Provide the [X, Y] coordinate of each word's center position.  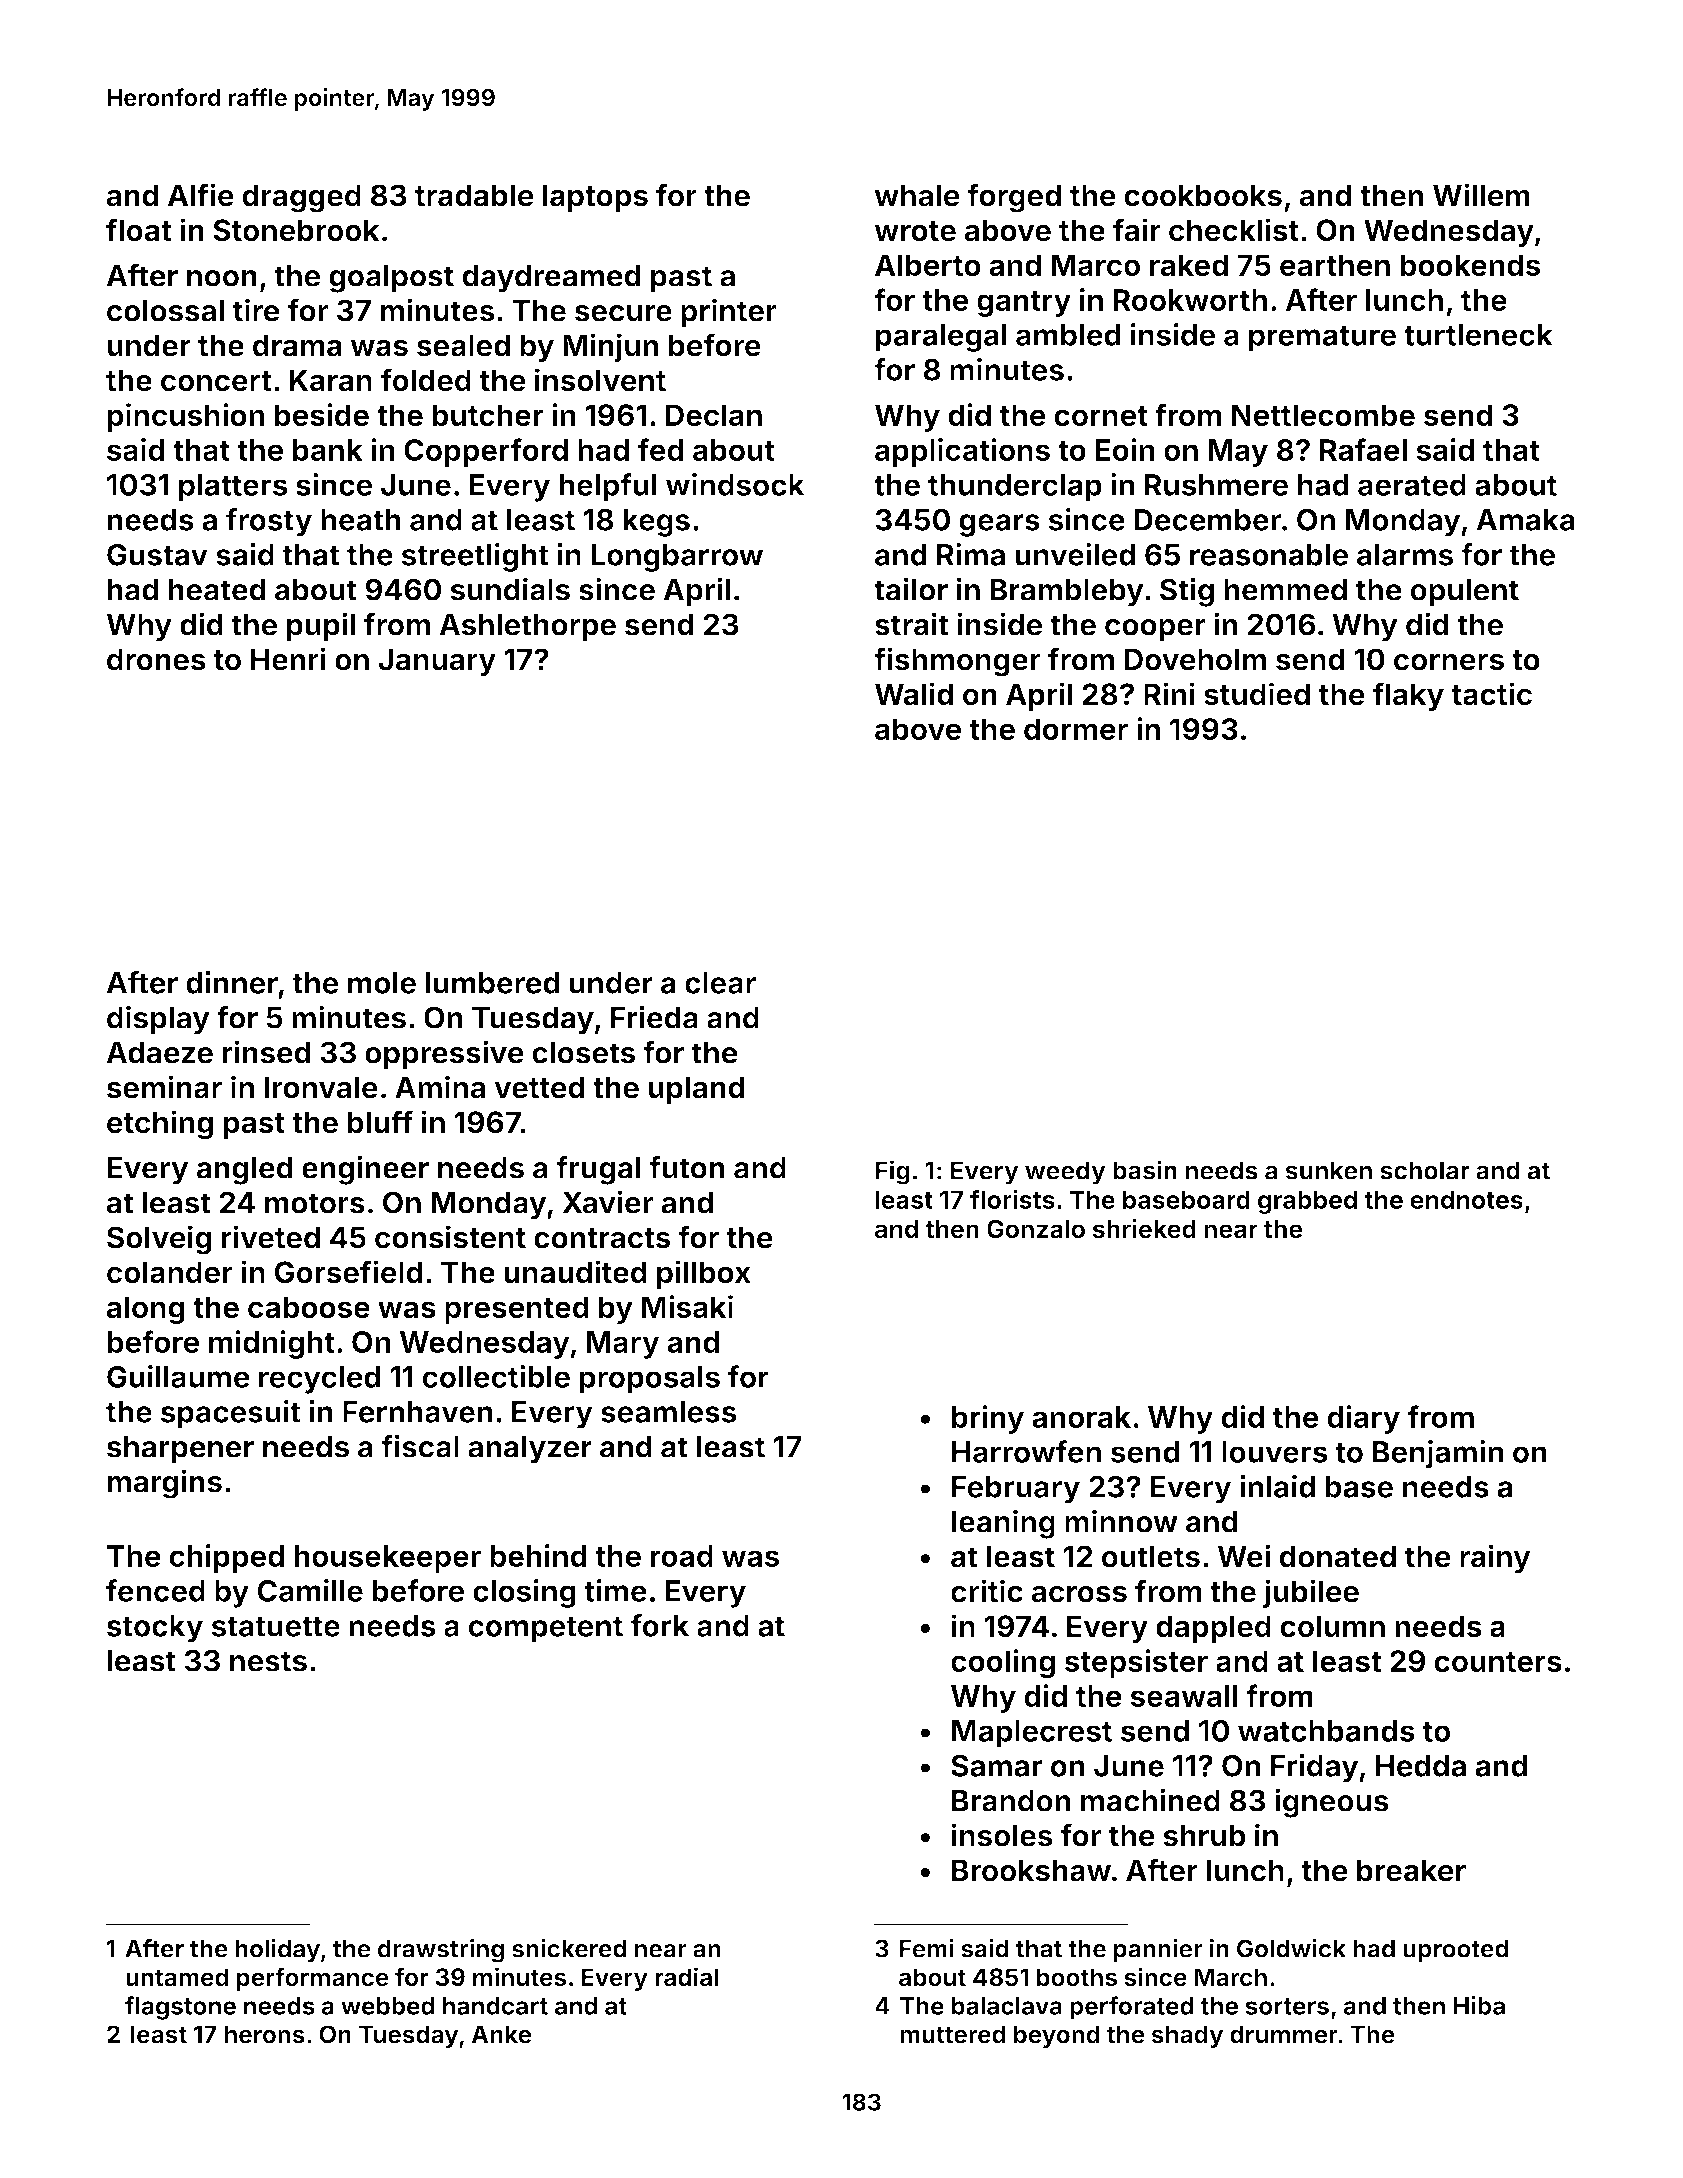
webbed [387, 2006]
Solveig [159, 1240]
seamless [668, 1412]
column [1332, 1626]
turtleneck [1478, 335]
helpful [608, 487]
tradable [474, 195]
